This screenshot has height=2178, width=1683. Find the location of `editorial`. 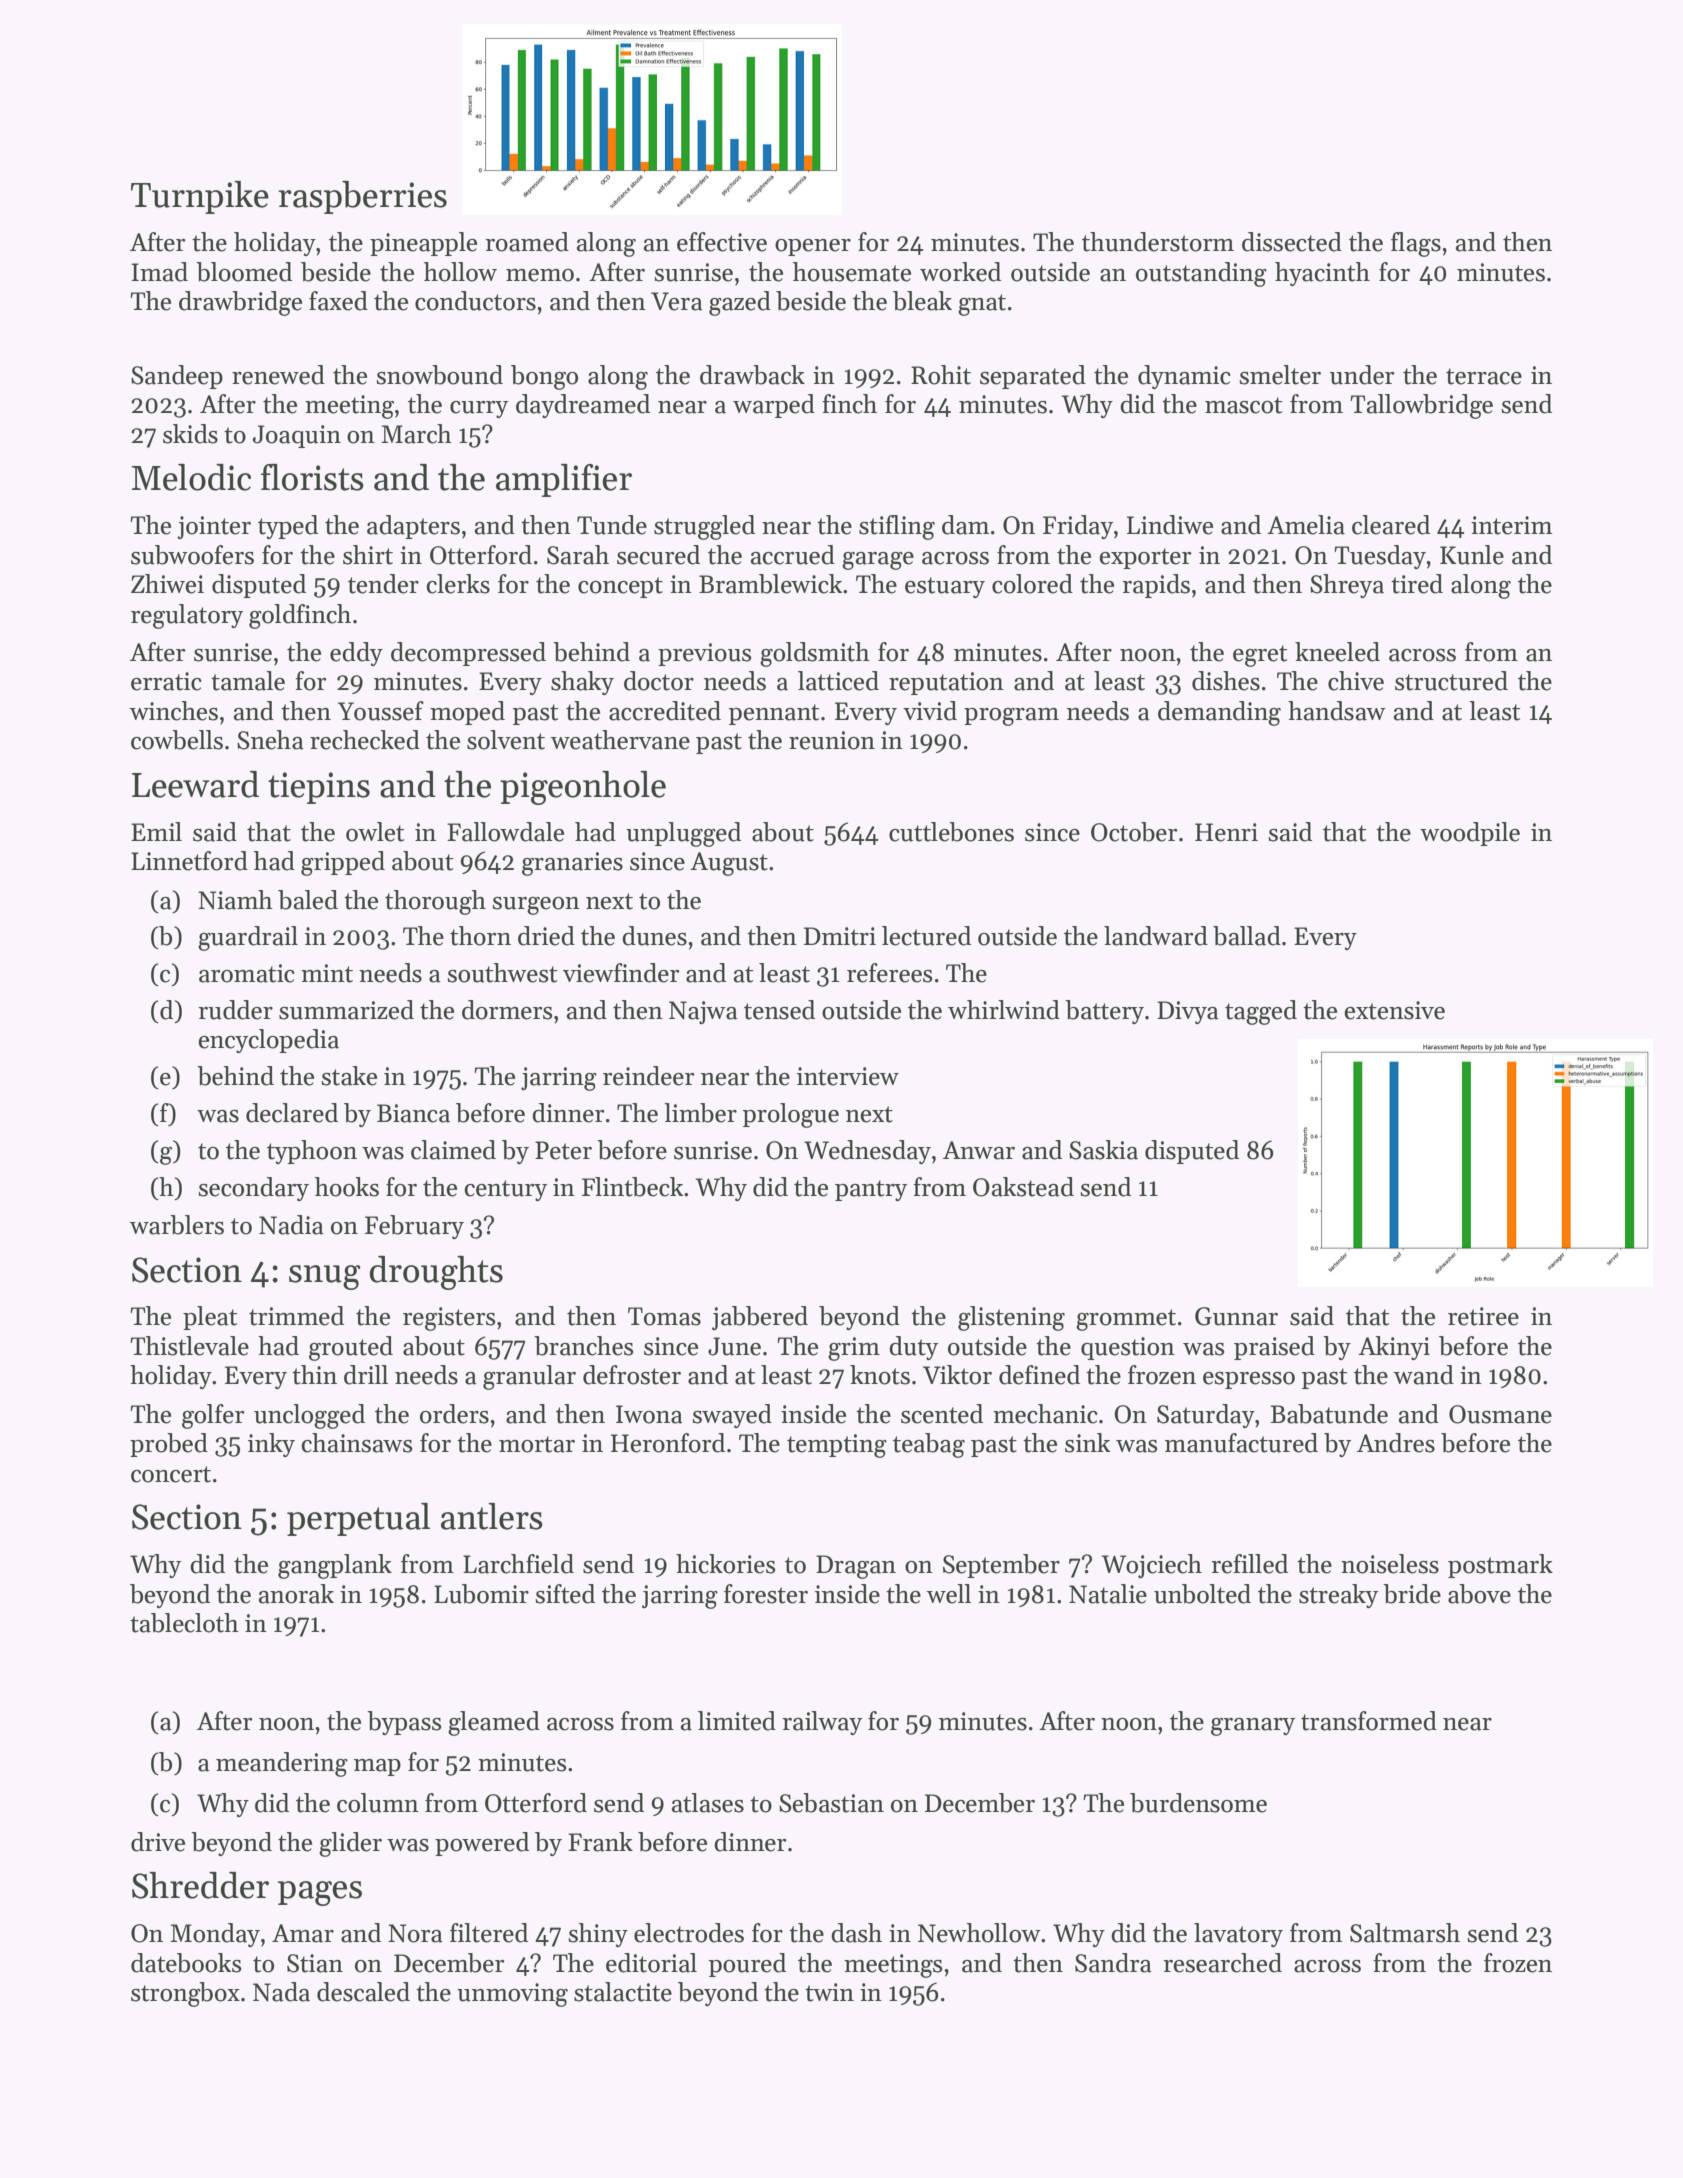

editorial is located at coordinates (651, 1963).
